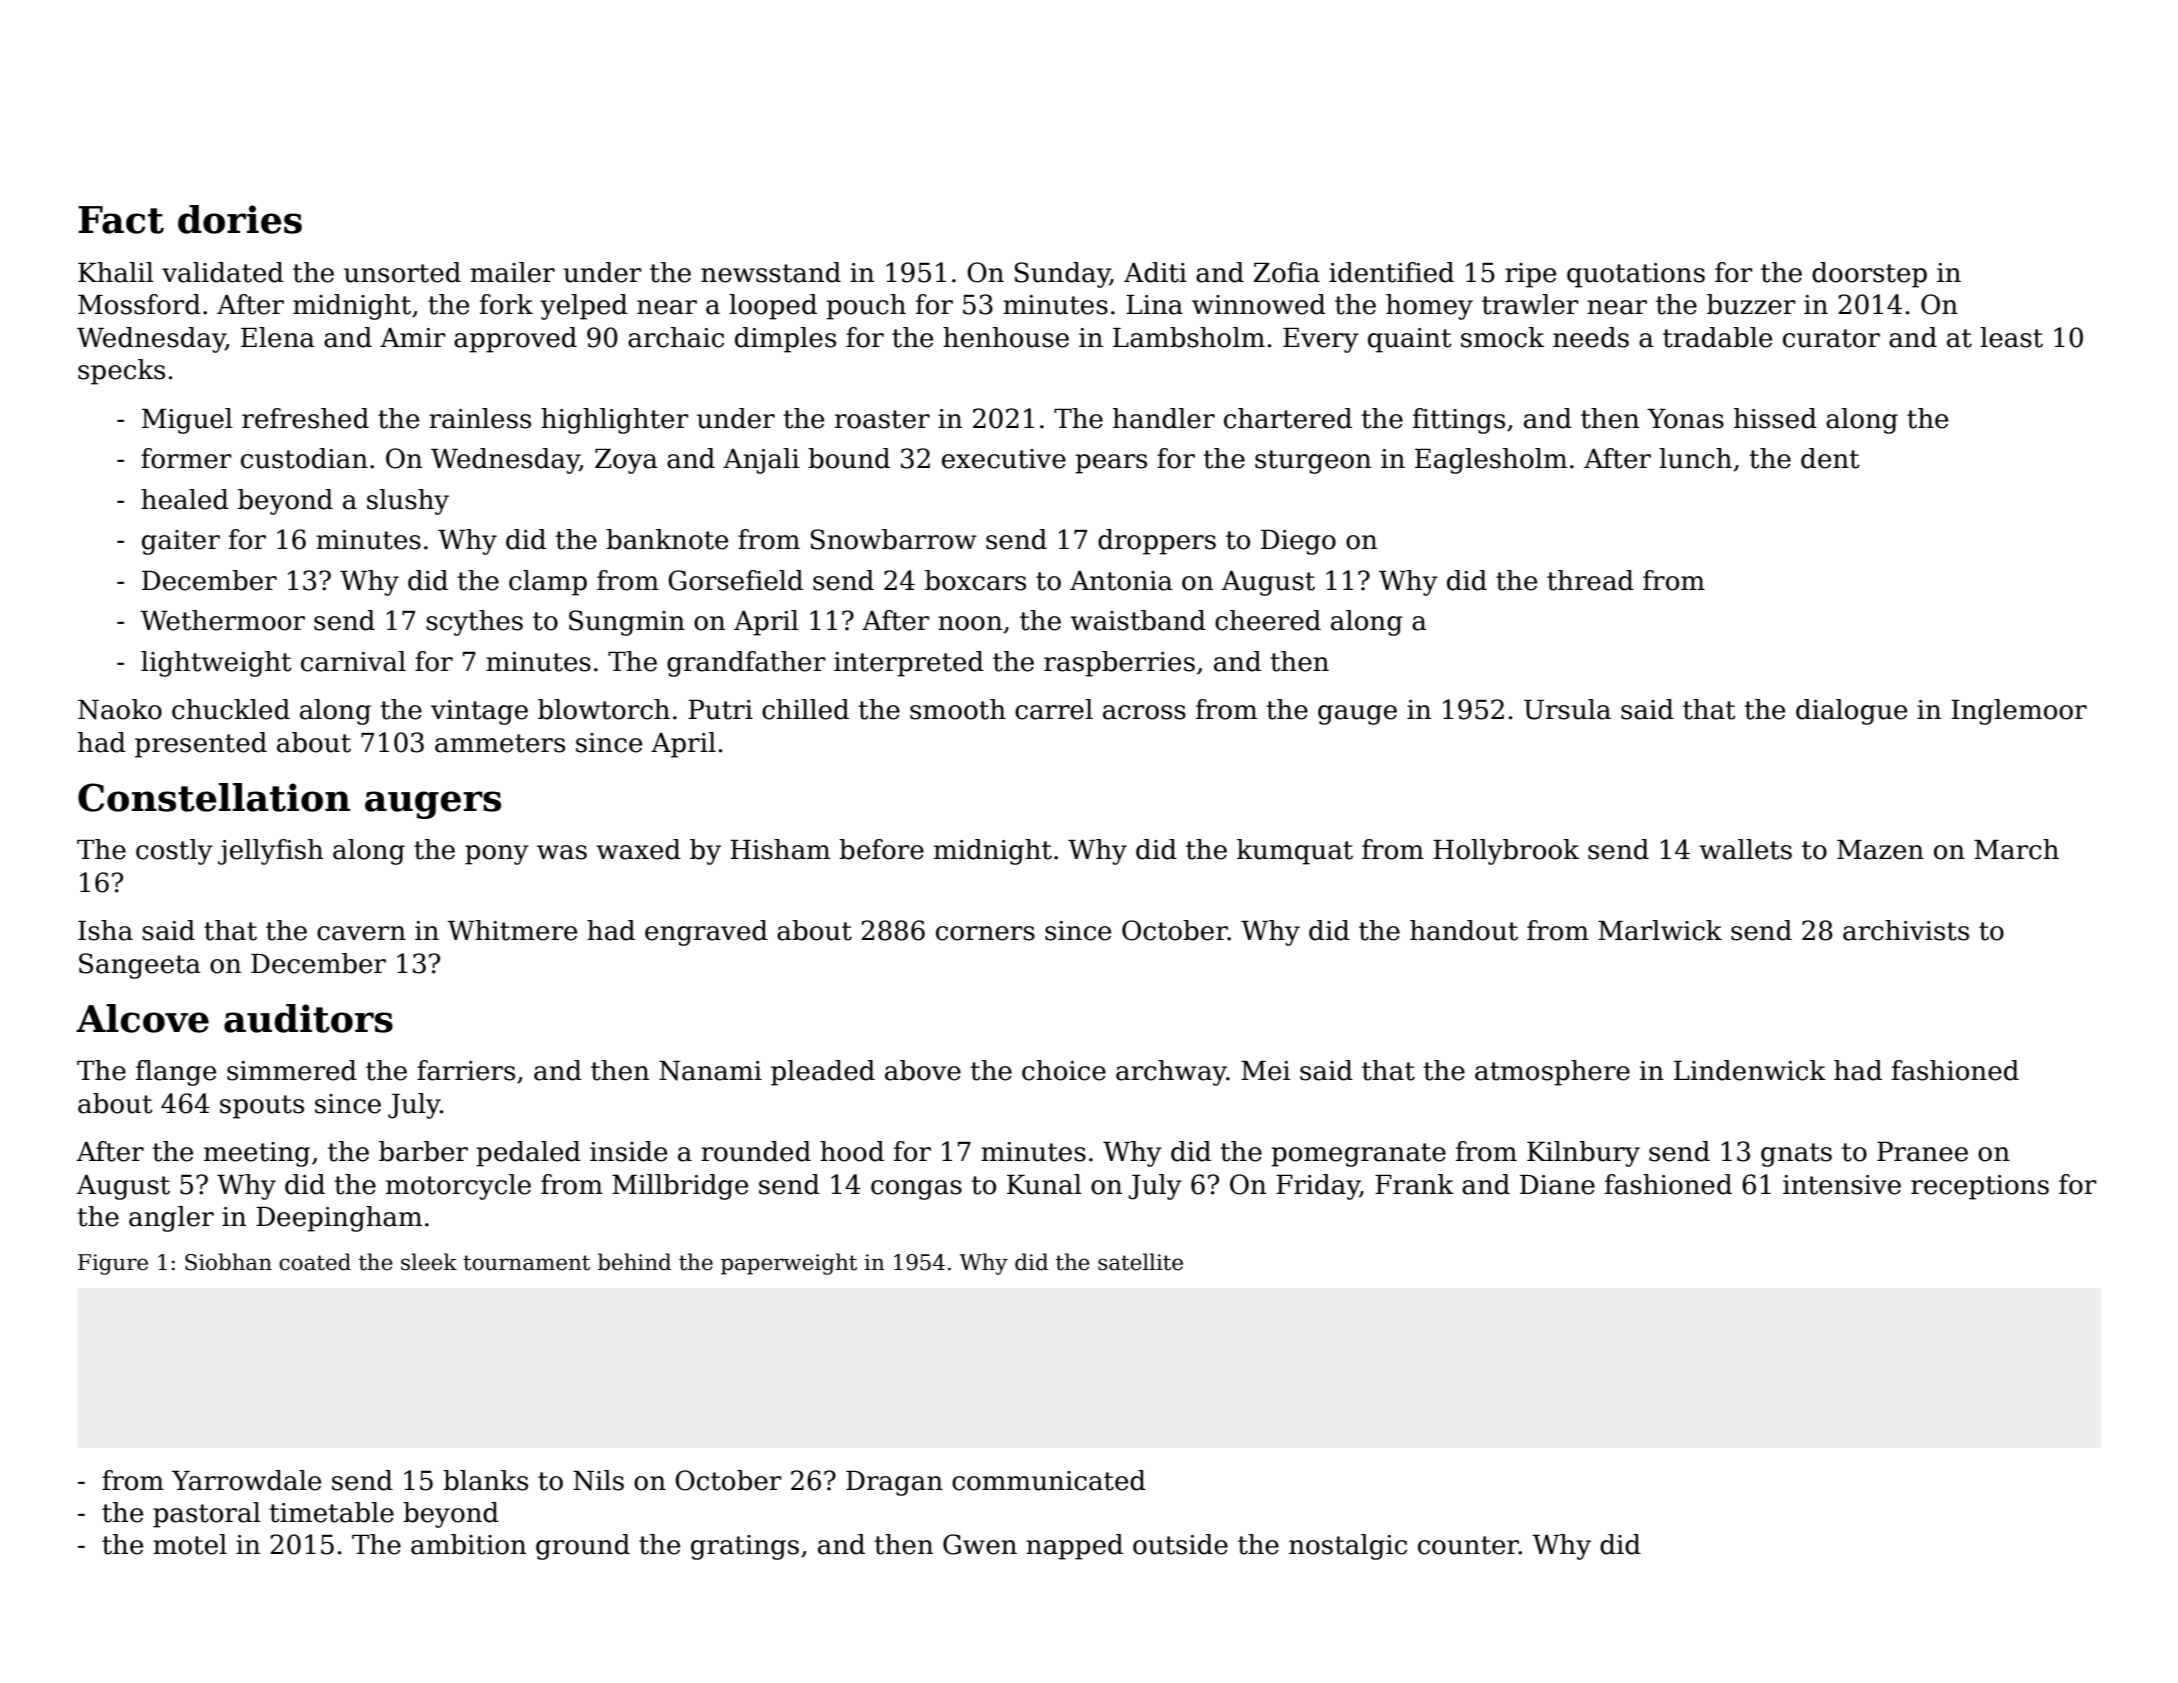 The image size is (2178, 1683). I want to click on Mei, so click(1265, 1071).
